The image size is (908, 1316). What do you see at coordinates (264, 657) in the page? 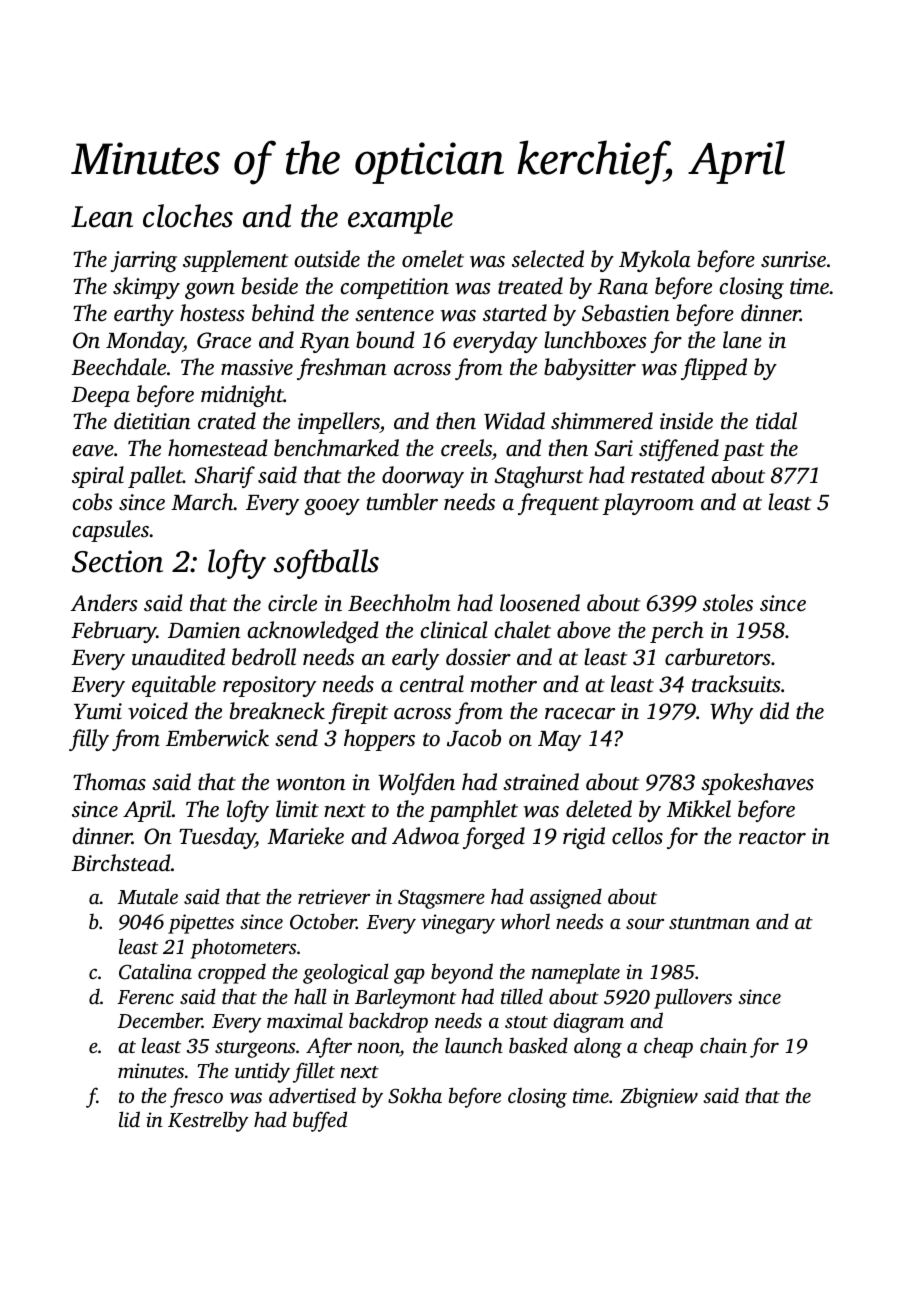
I see `bedroll` at bounding box center [264, 657].
